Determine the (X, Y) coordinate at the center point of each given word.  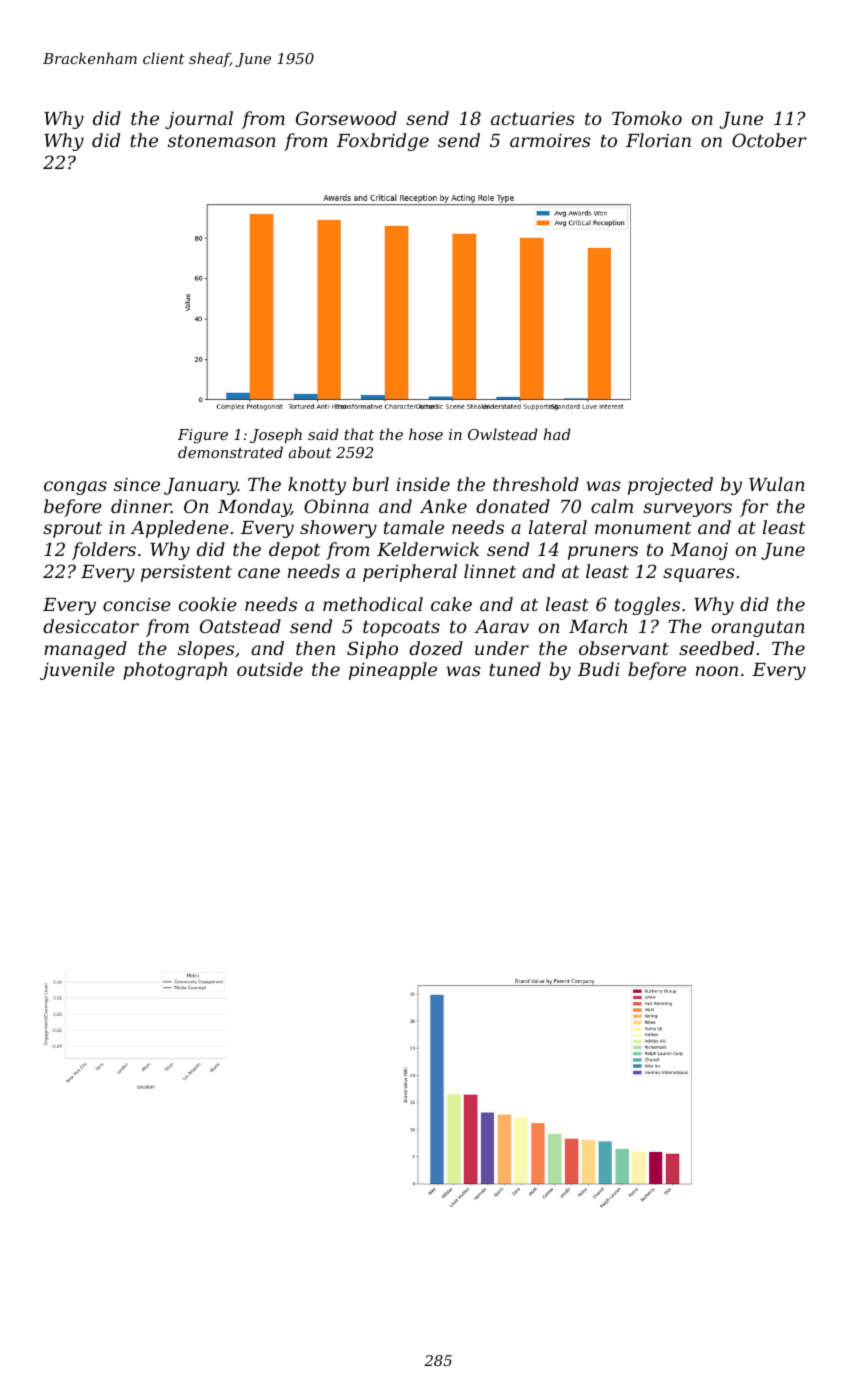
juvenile (77, 671)
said (323, 434)
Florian (658, 140)
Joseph (276, 435)
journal (199, 120)
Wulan (776, 484)
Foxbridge (383, 142)
